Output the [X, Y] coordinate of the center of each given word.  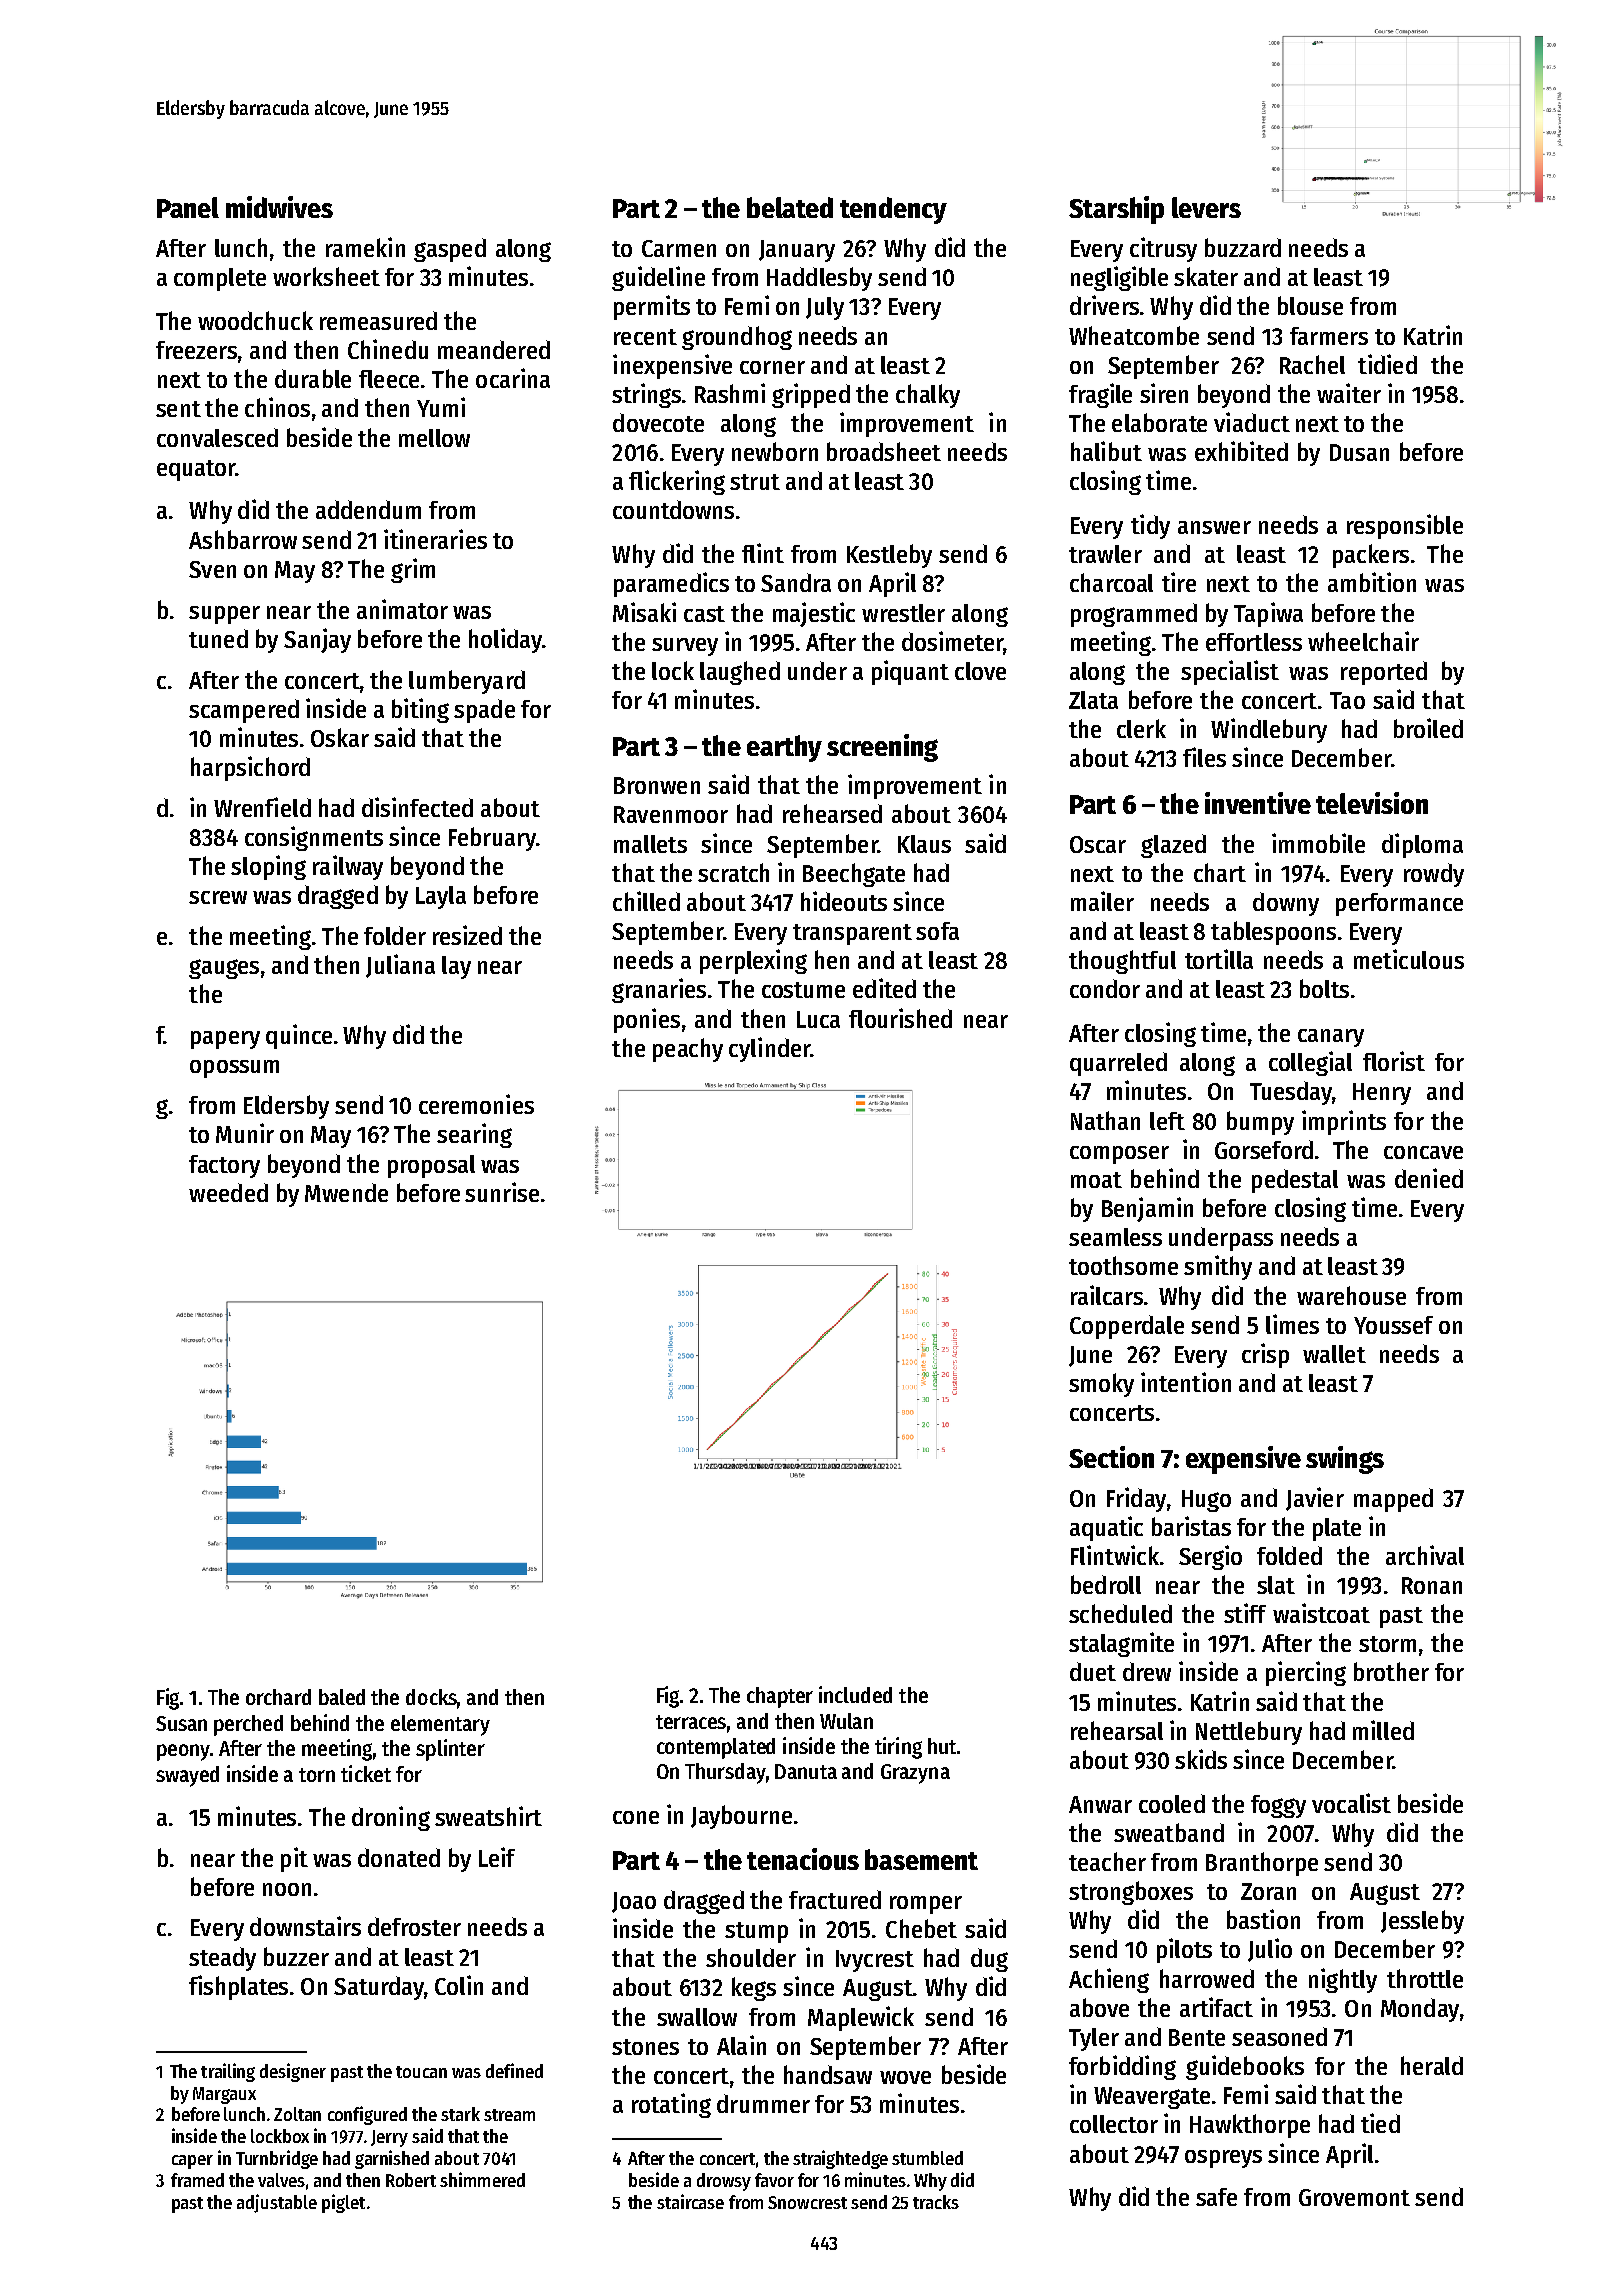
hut [942, 1746]
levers [1206, 207]
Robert [411, 2180]
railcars [1107, 1295]
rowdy [1434, 875]
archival [1425, 1555]
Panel [188, 207]
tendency [893, 210]
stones [645, 2047]
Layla [441, 897]
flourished [900, 1018]
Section [1111, 1457]
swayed [187, 1776]
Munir [245, 1133]
